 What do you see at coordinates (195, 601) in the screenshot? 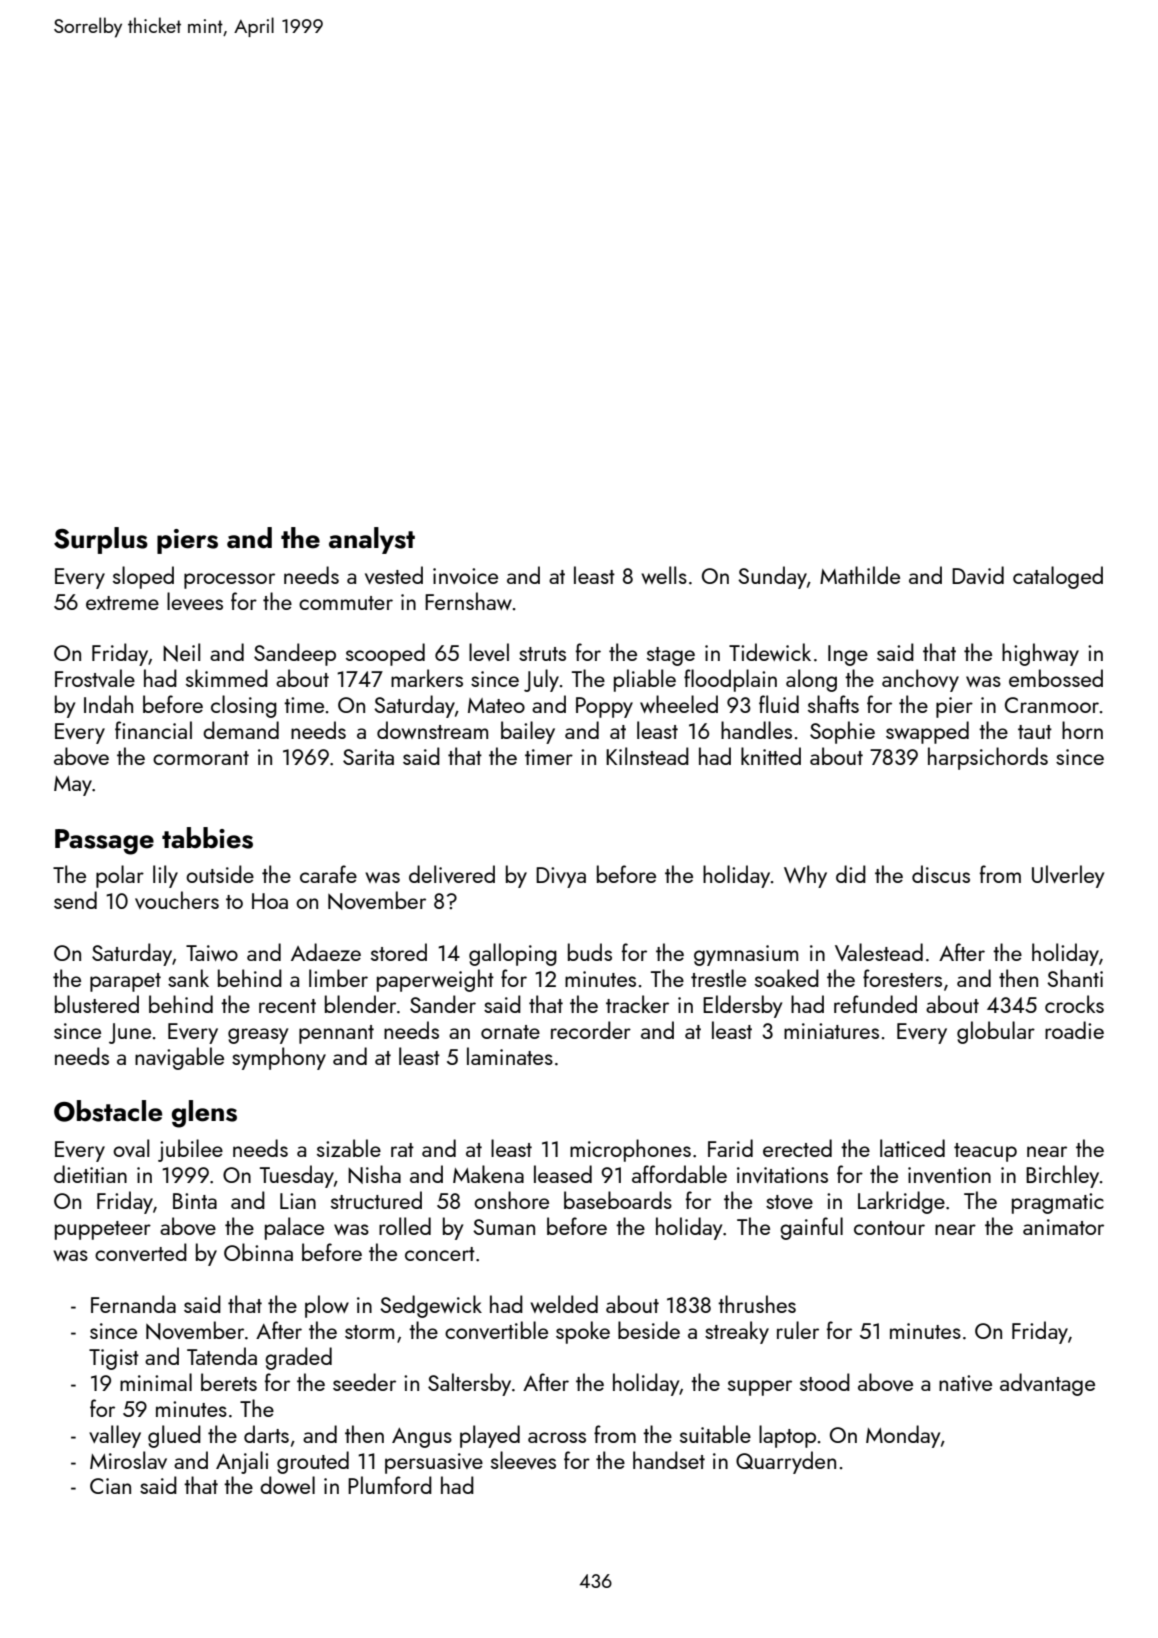
I see `levees` at bounding box center [195, 601].
